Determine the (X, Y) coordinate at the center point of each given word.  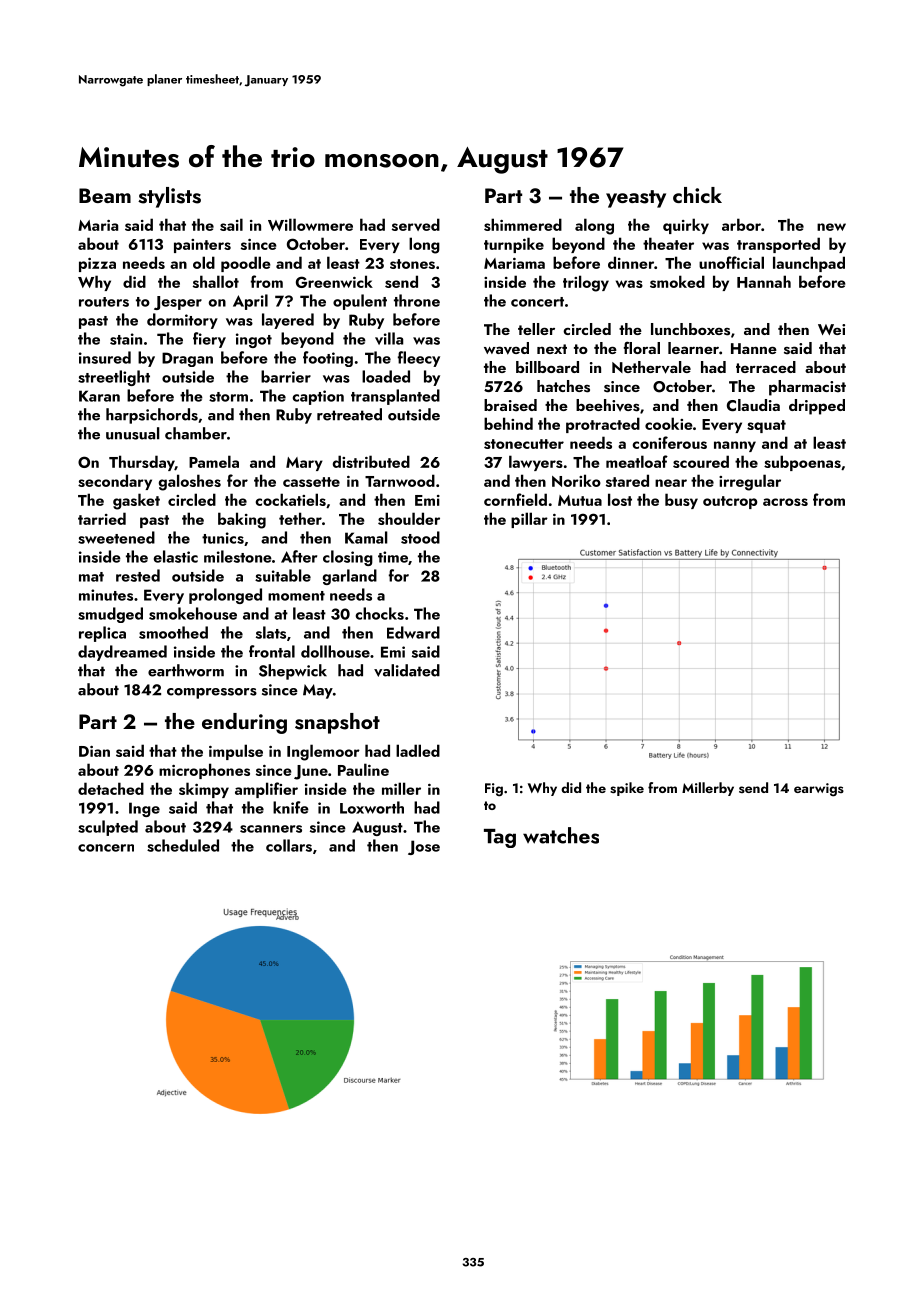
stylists (169, 197)
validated (407, 670)
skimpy (204, 790)
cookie (669, 423)
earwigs (819, 790)
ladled (418, 750)
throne (417, 300)
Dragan (187, 359)
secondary (115, 482)
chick (697, 195)
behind (508, 423)
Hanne (754, 348)
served (416, 224)
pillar (529, 520)
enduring (244, 723)
